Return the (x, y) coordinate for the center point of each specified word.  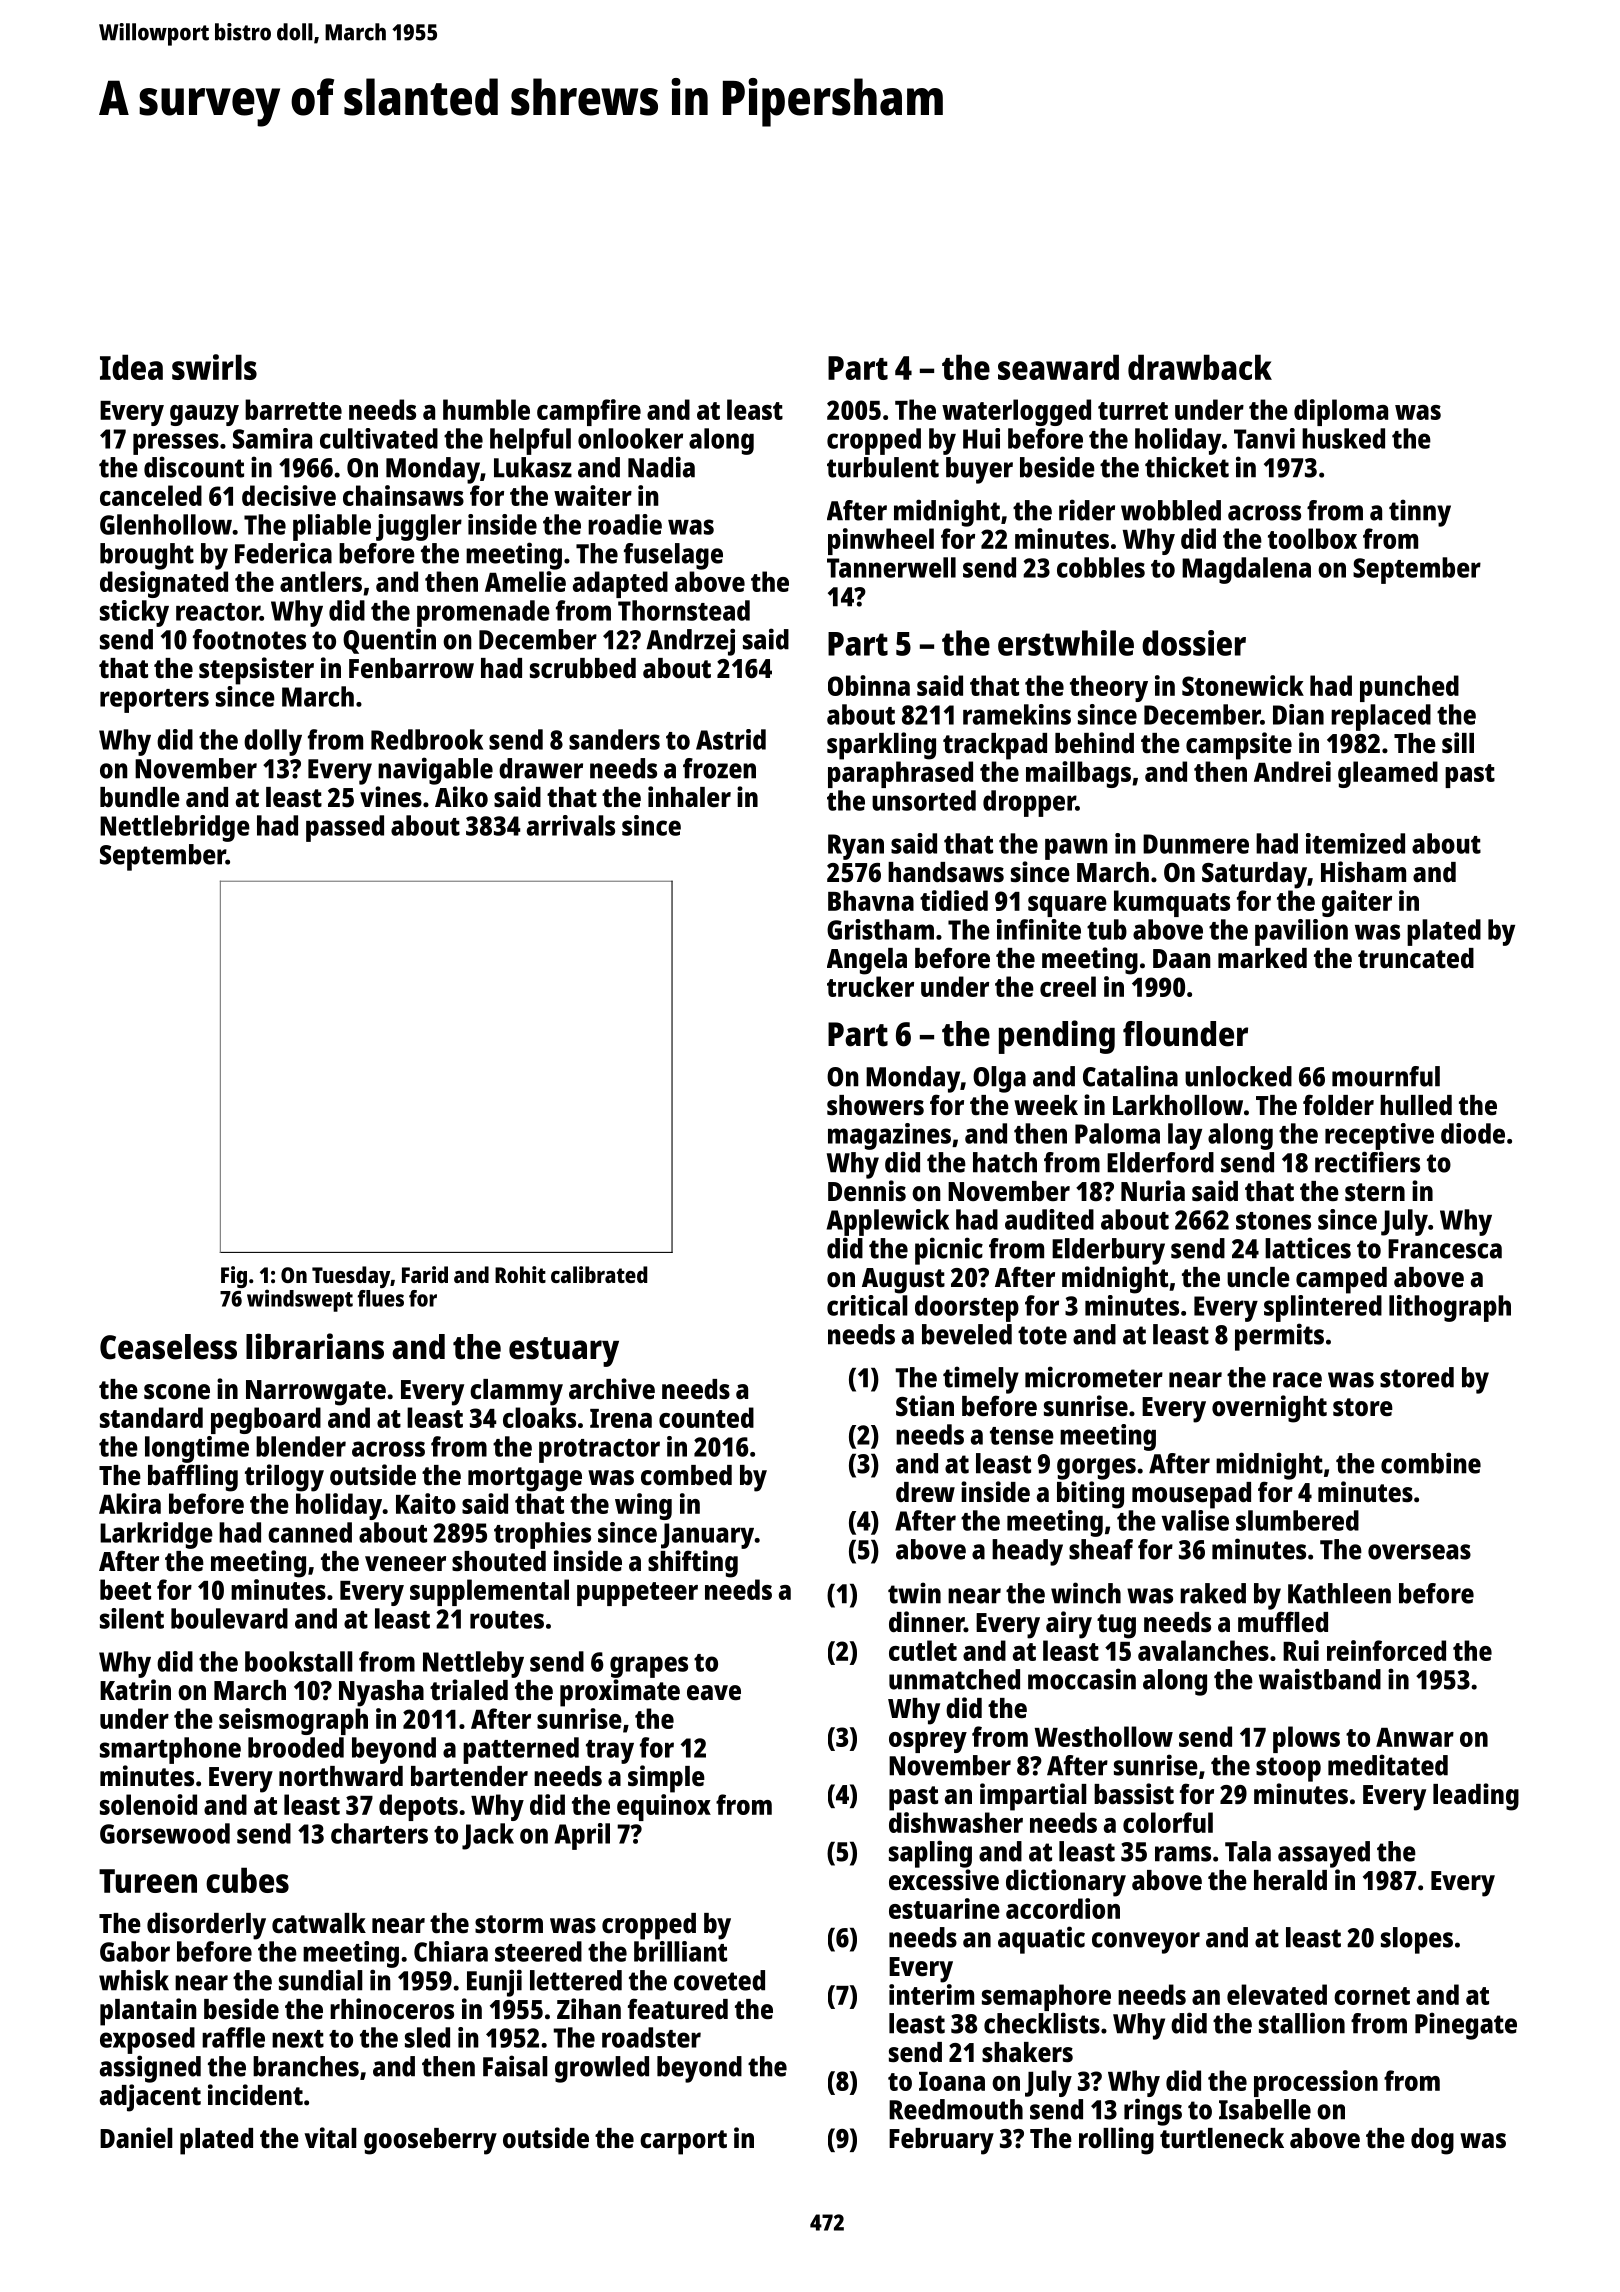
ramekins (1017, 714)
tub (1107, 929)
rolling (1116, 2141)
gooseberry (430, 2141)
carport (683, 2142)
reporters (154, 701)
